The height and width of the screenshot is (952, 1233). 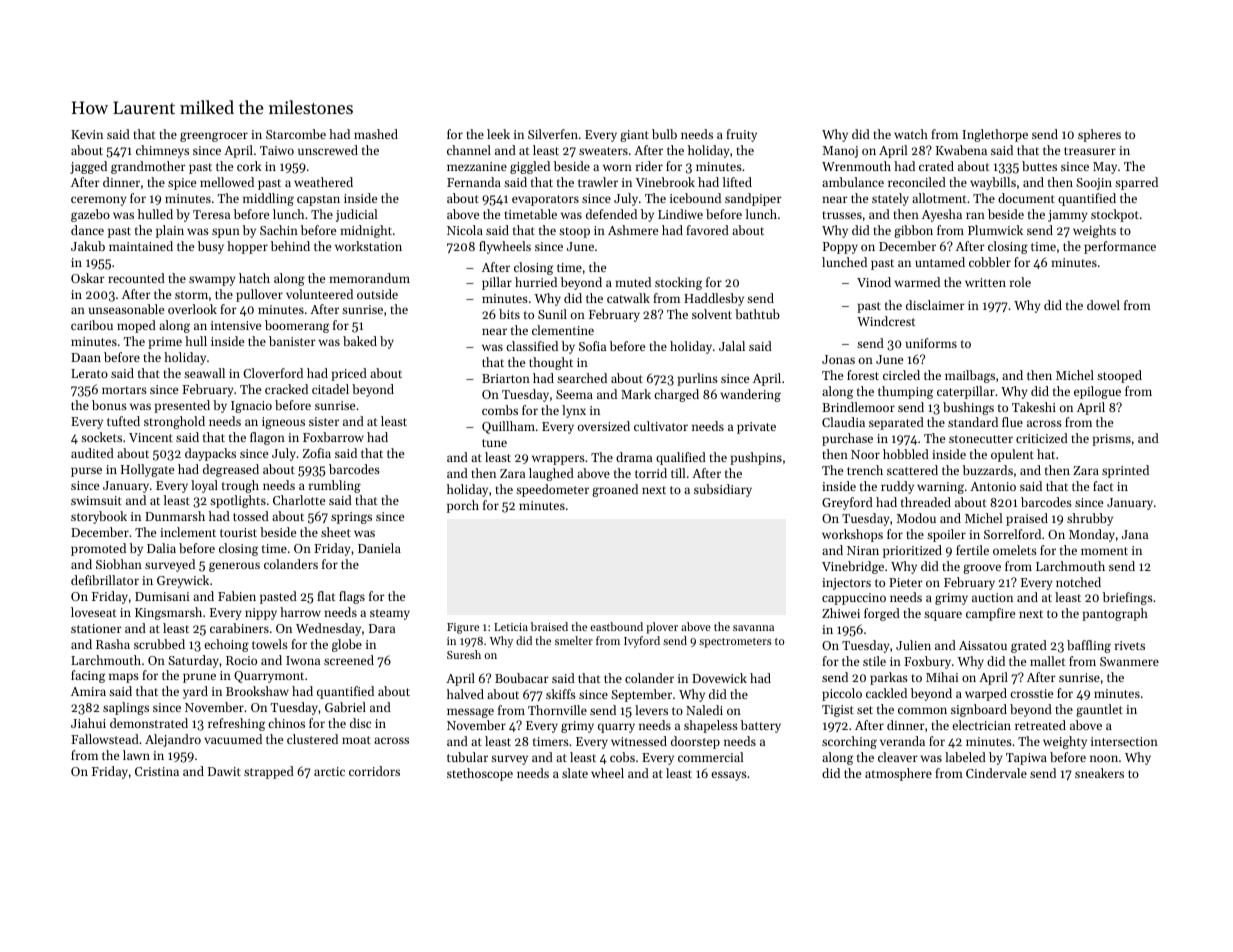 I want to click on mallet, so click(x=1048, y=661).
